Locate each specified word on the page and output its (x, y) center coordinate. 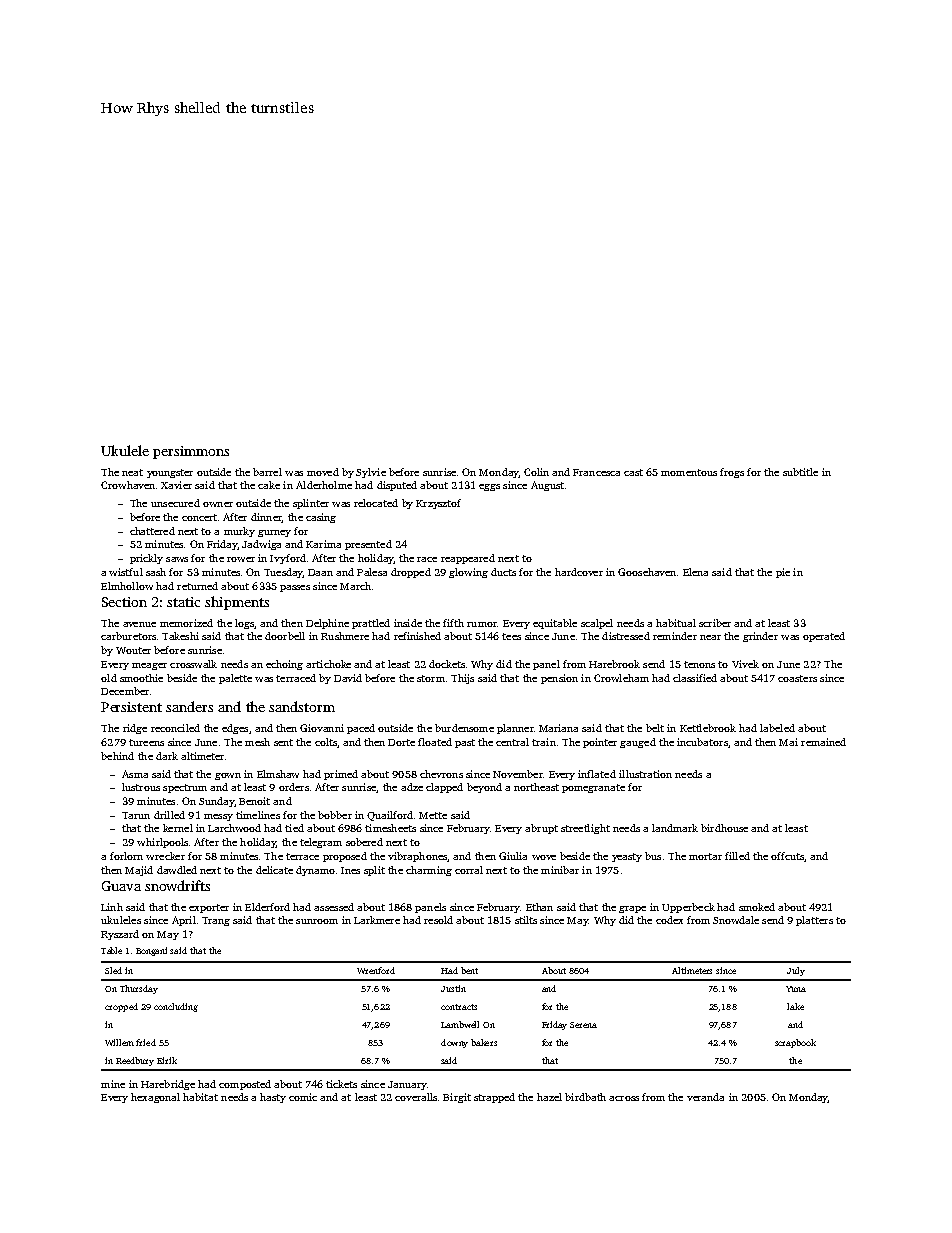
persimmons (191, 452)
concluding (176, 1007)
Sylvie (371, 473)
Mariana (558, 728)
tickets (341, 1084)
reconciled (175, 728)
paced (361, 729)
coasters (797, 678)
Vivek (745, 664)
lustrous (141, 787)
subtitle (800, 472)
